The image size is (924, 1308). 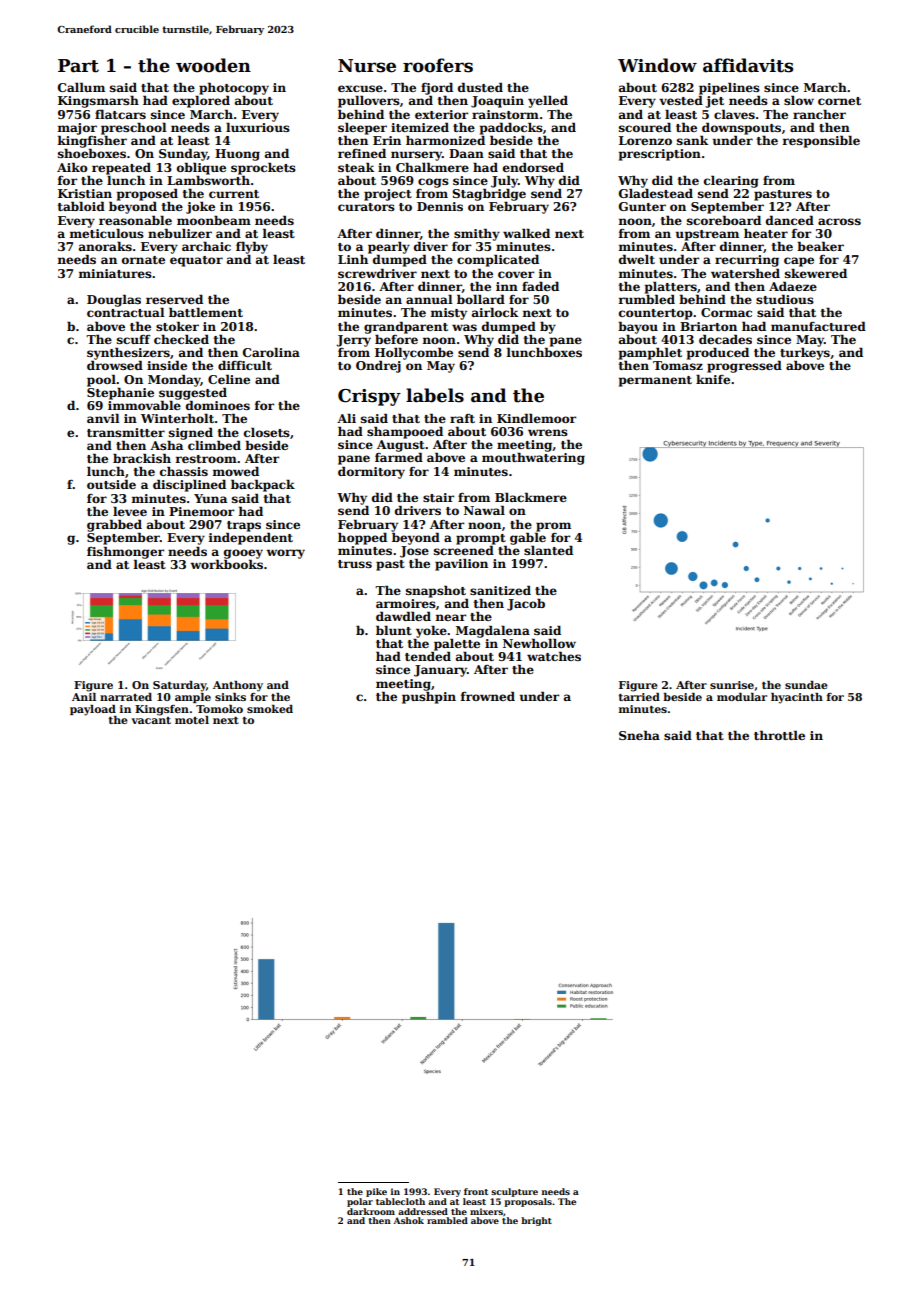 I want to click on affidavits, so click(x=748, y=65).
